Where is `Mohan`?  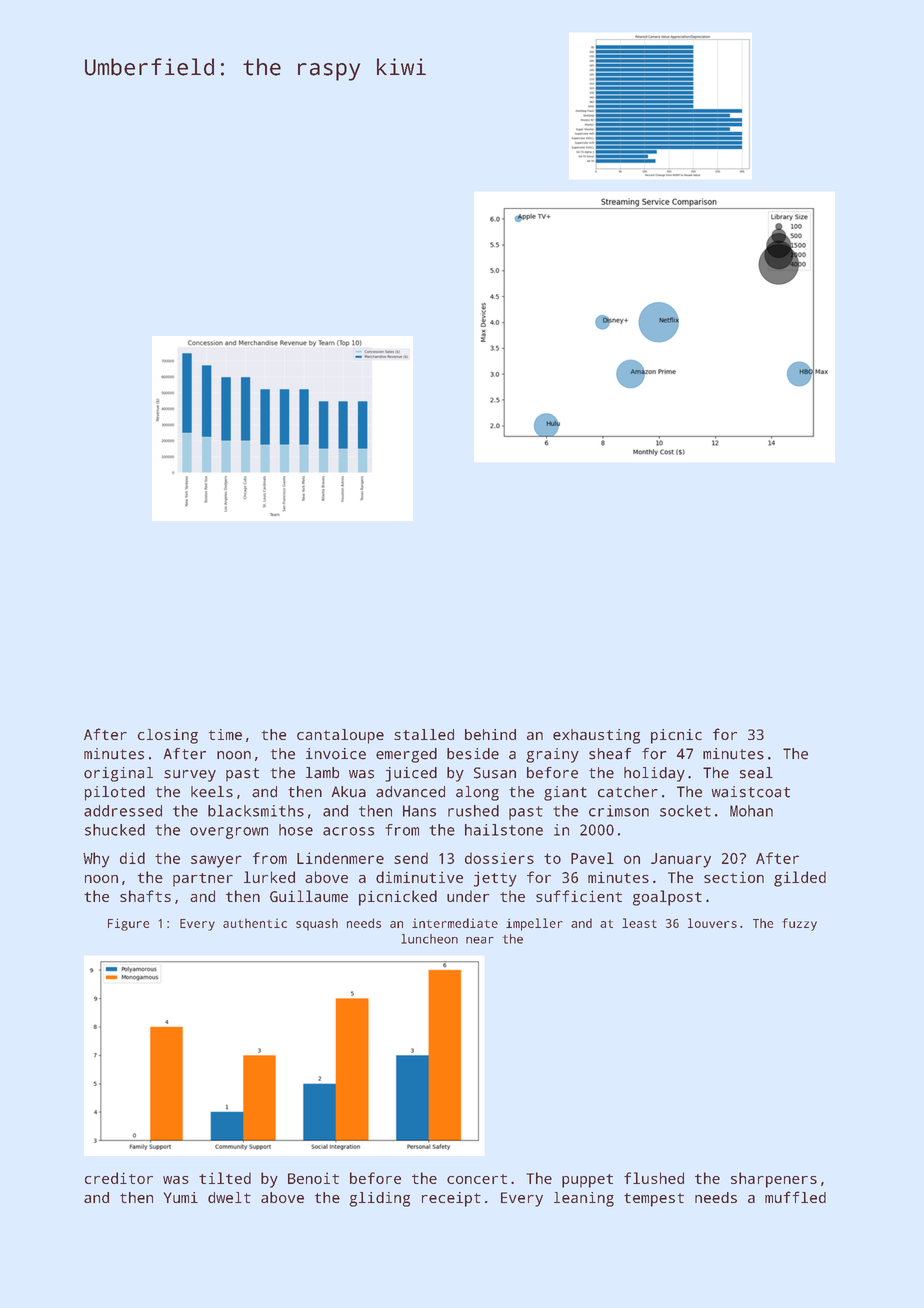
Mohan is located at coordinates (751, 811).
